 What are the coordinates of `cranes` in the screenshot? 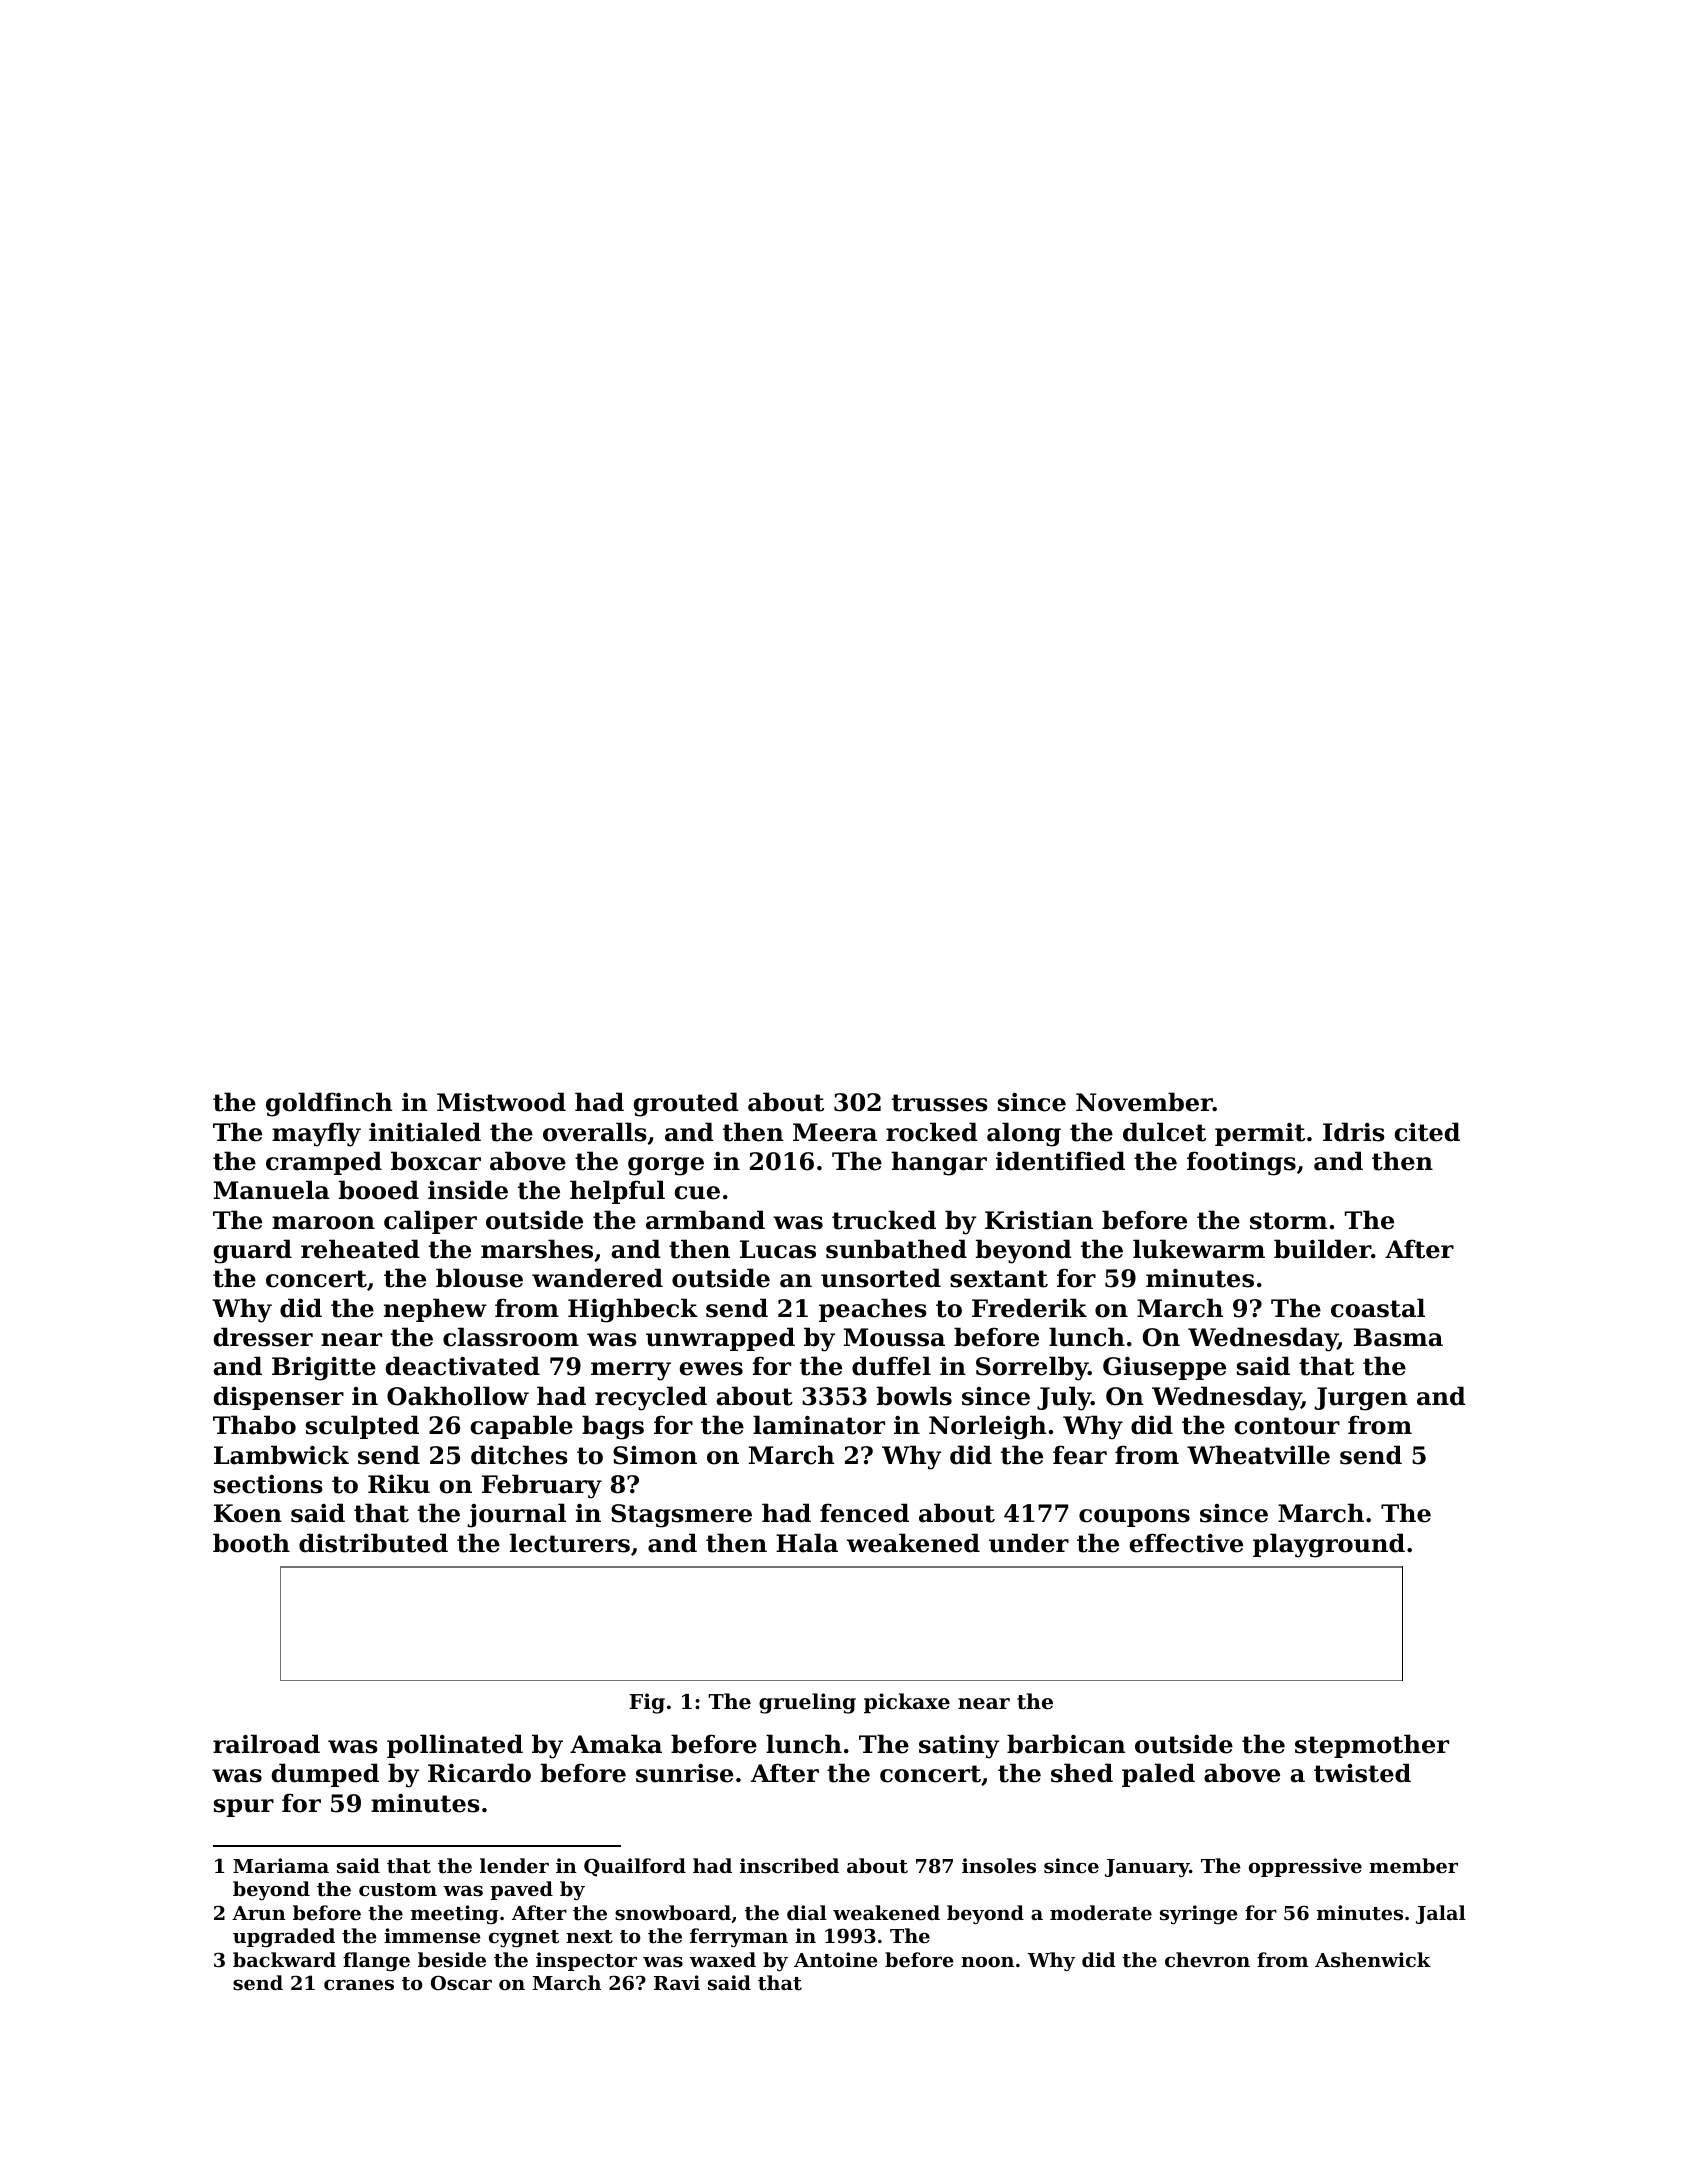 It's located at (359, 1985).
